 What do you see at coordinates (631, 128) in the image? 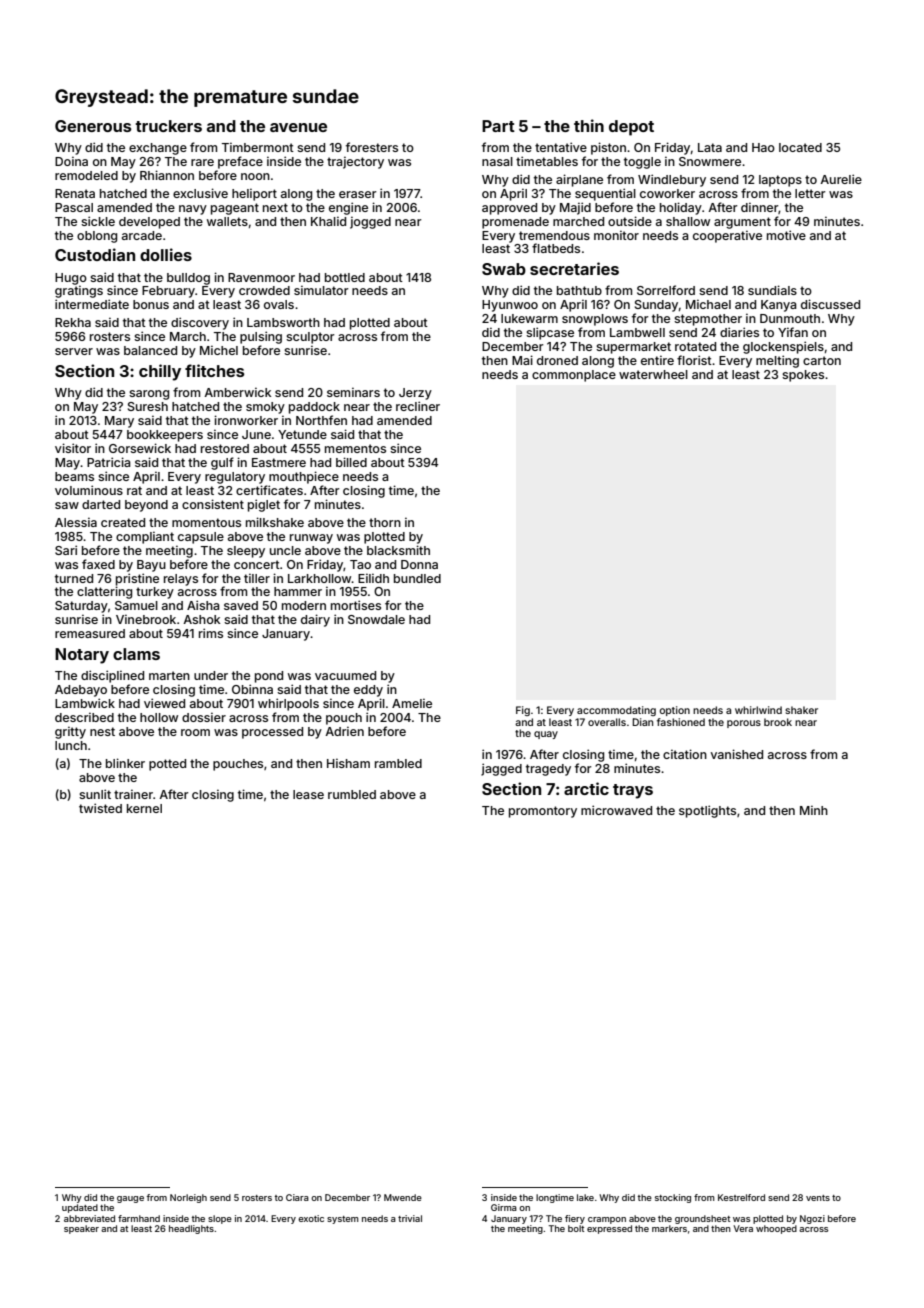
I see `depot` at bounding box center [631, 128].
